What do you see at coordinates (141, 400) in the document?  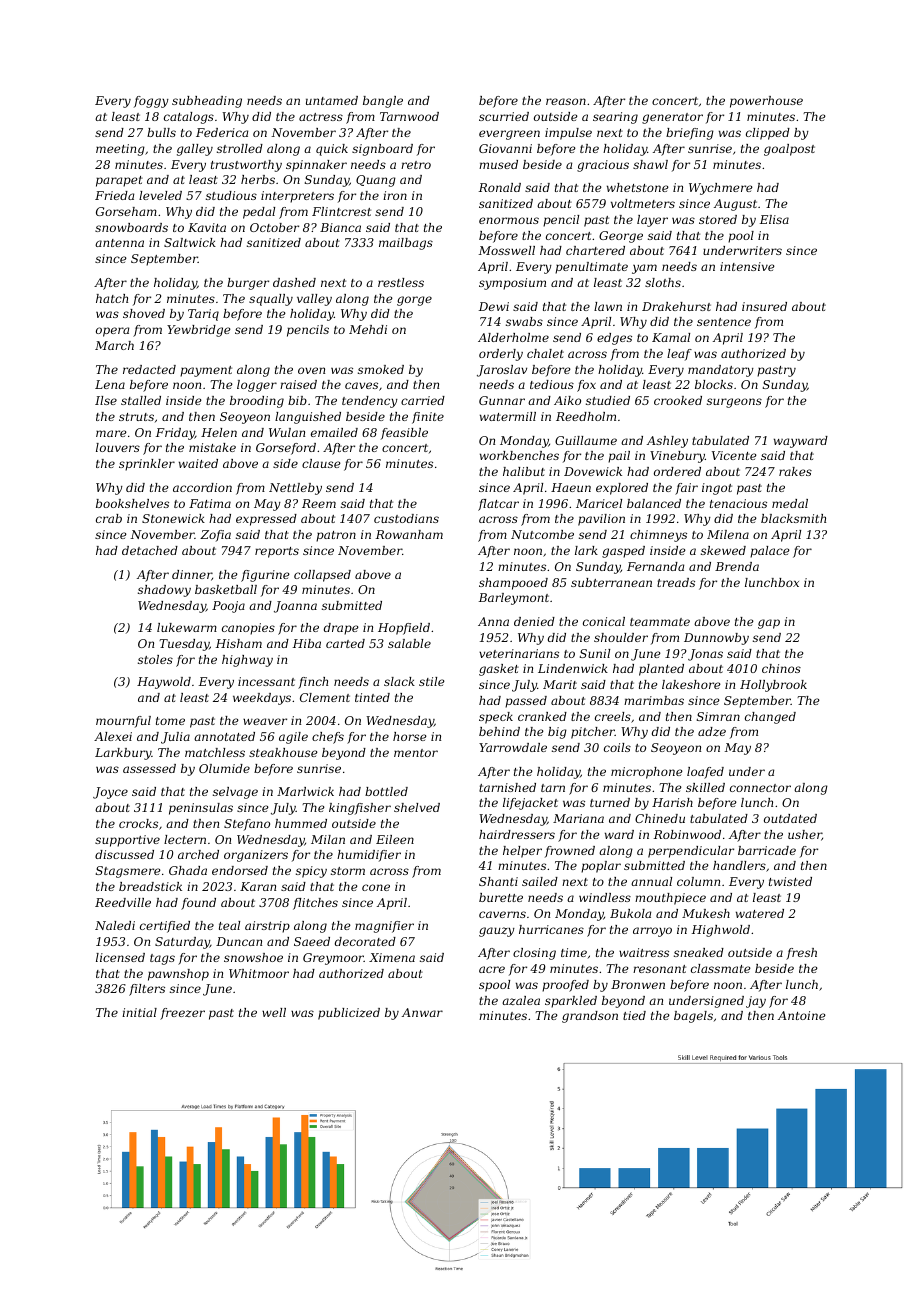 I see `stalled` at bounding box center [141, 400].
